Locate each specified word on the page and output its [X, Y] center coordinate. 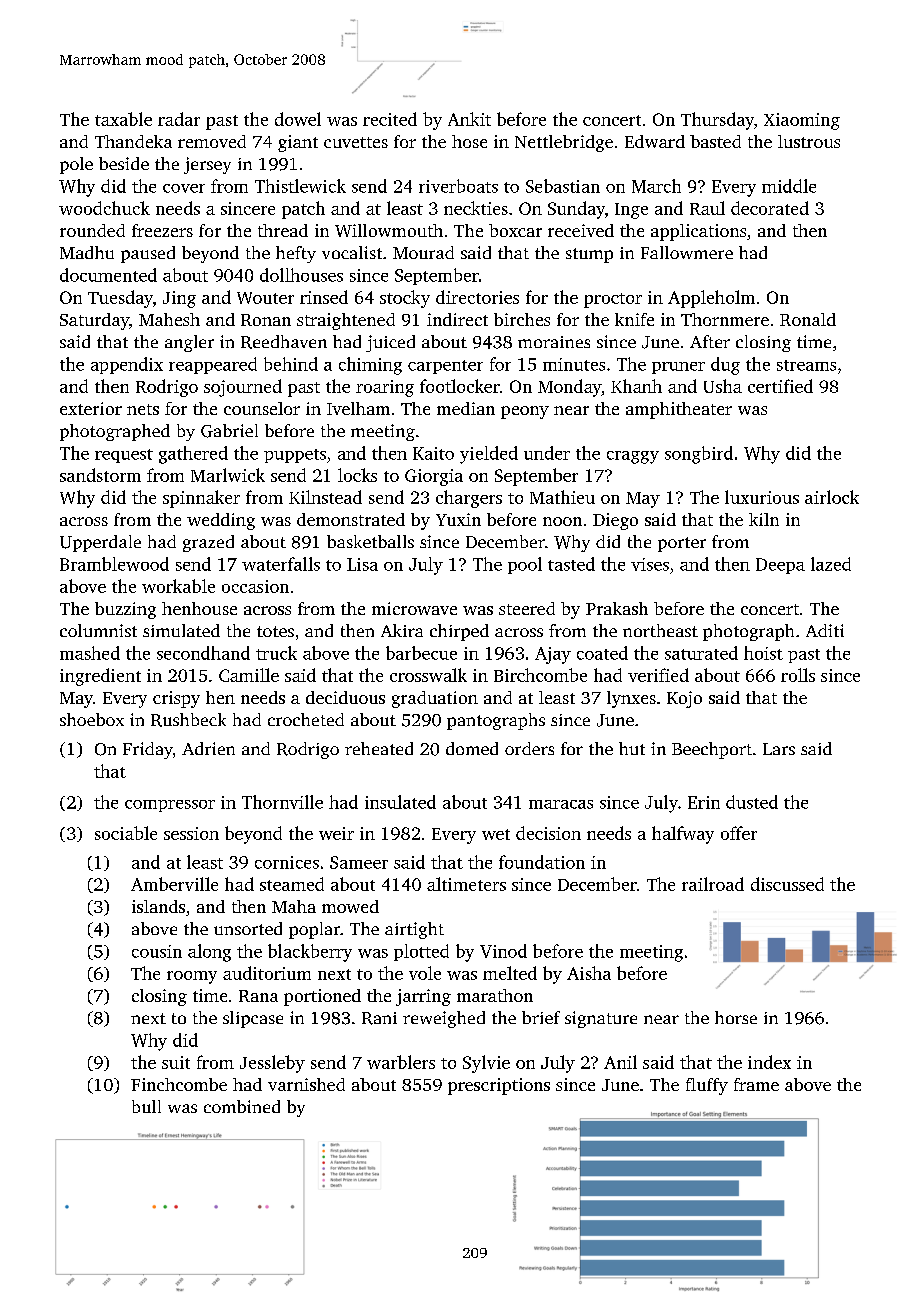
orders [529, 748]
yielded [489, 455]
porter [682, 544]
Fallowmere [687, 252]
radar [179, 119]
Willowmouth [389, 230]
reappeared [213, 365]
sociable [126, 833]
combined [242, 1106]
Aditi [825, 630]
